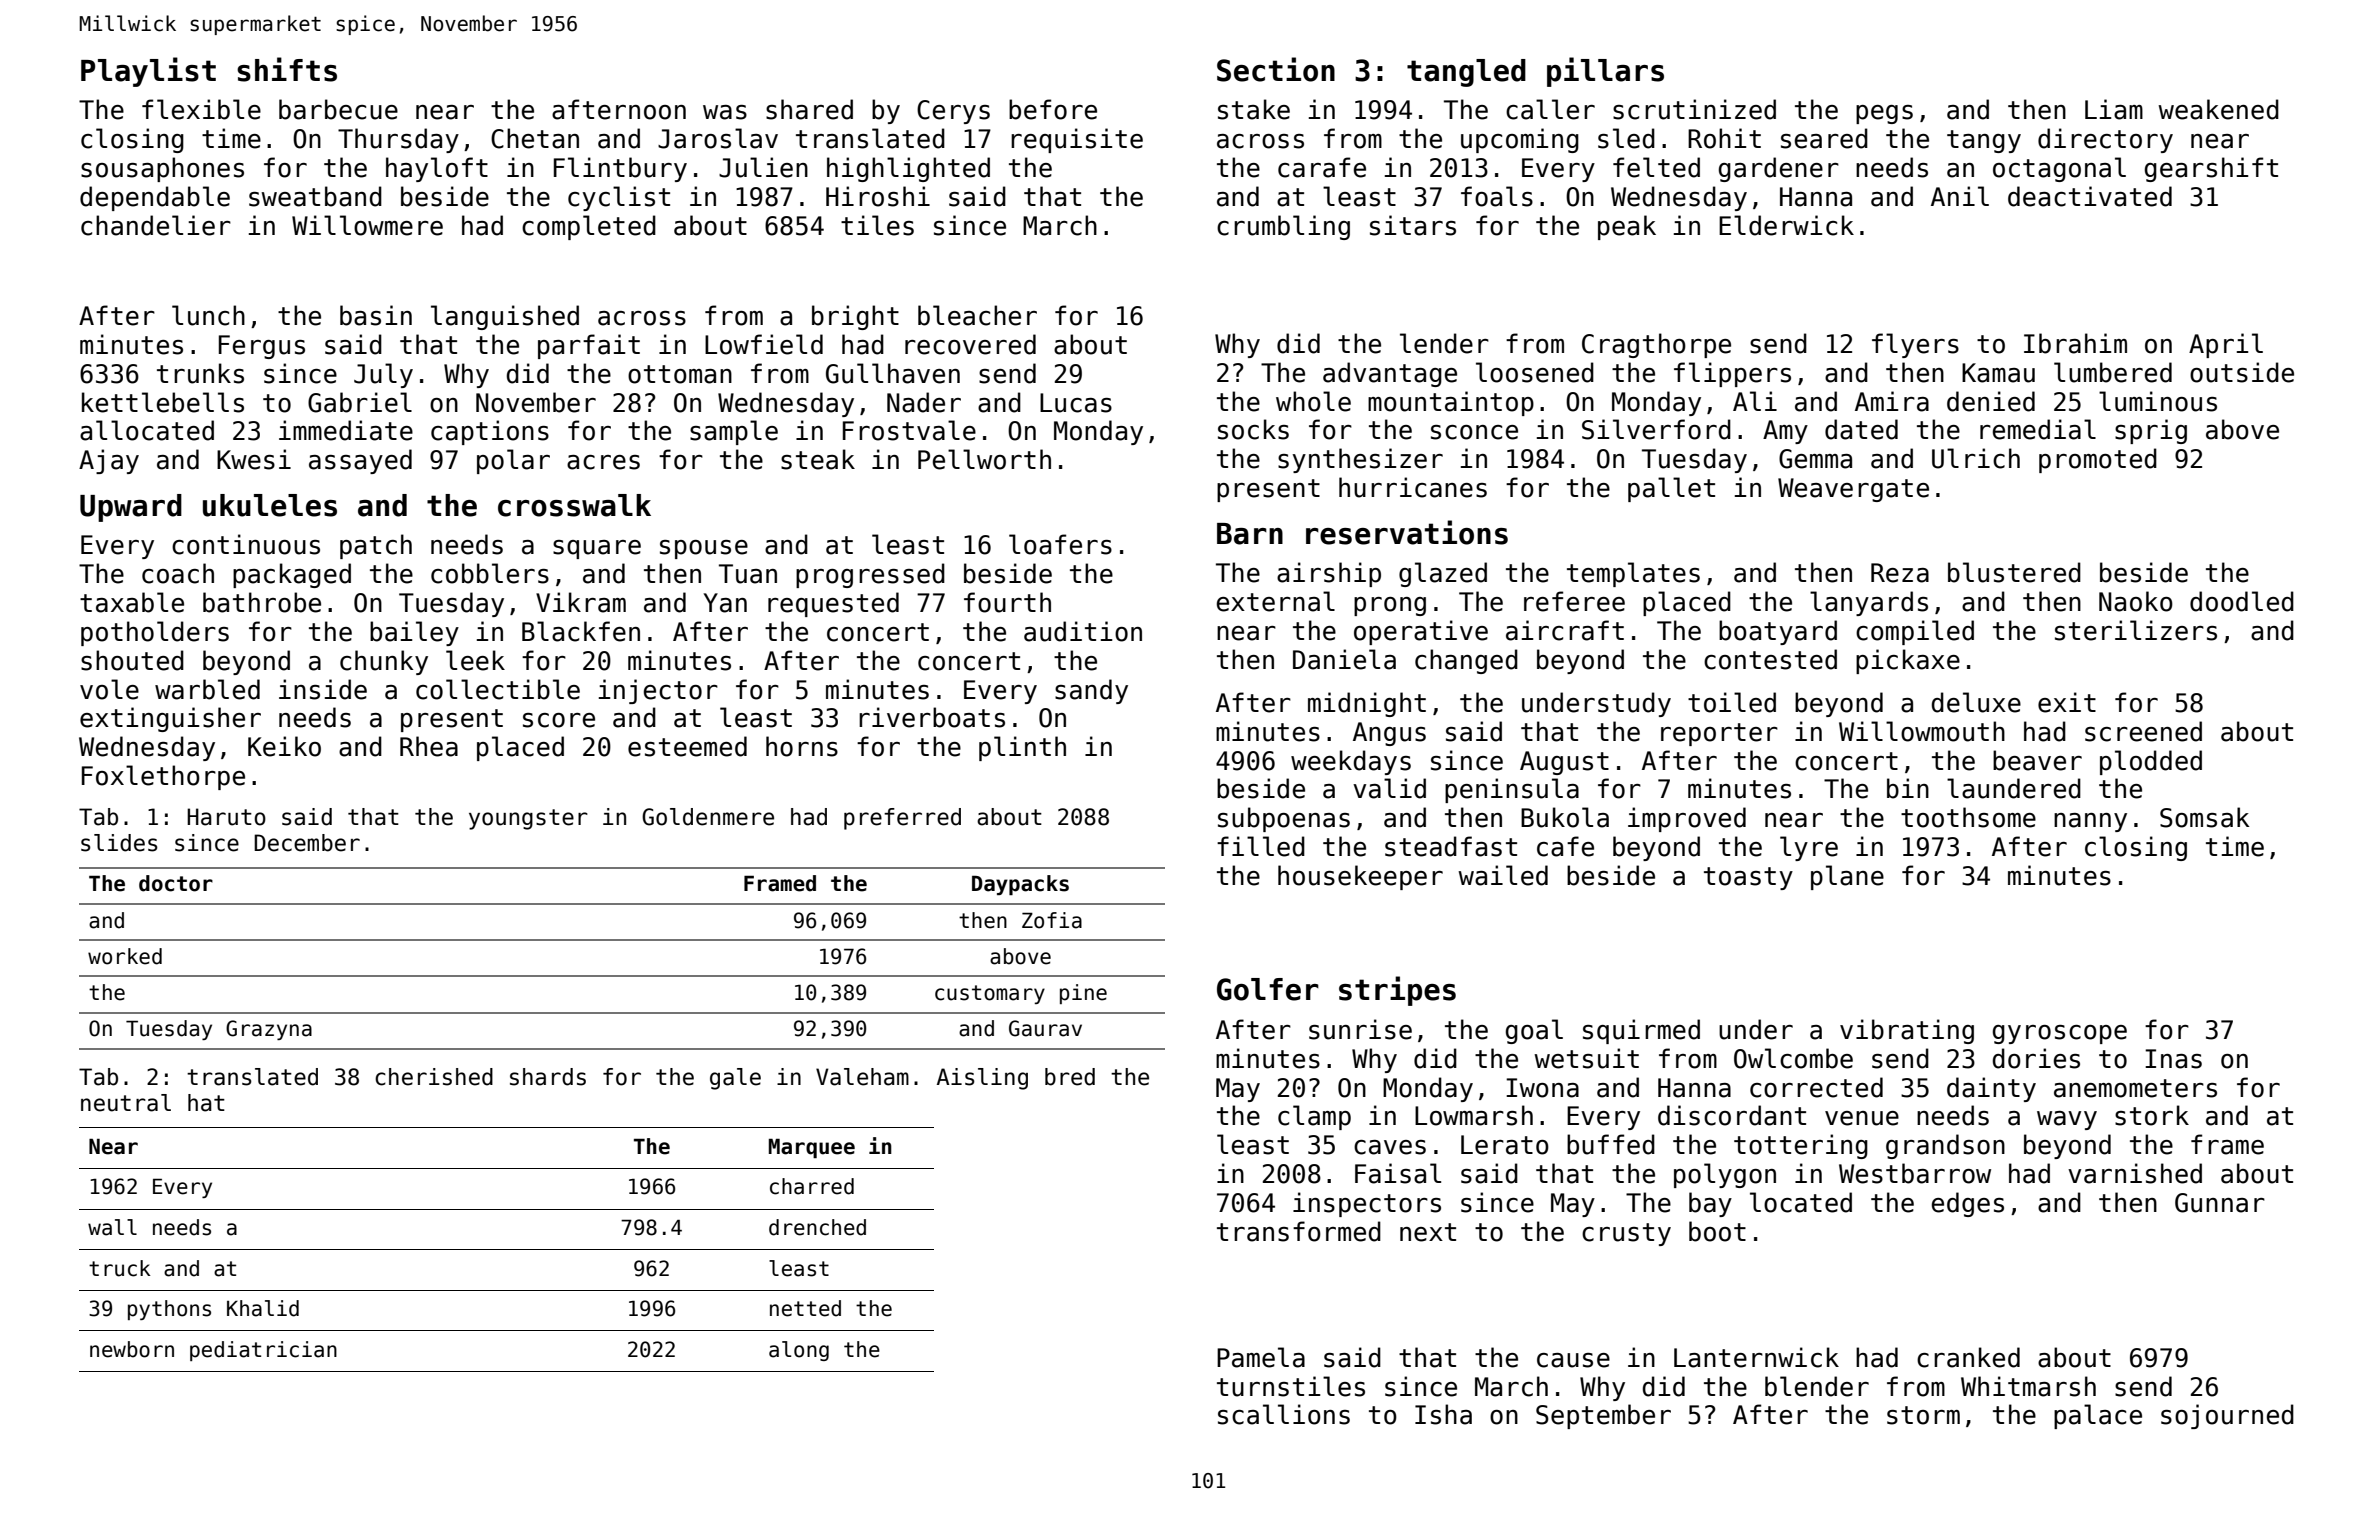 Image resolution: width=2380 pixels, height=1540 pixels. Describe the element at coordinates (2218, 109) in the image. I see `weakened` at that location.
